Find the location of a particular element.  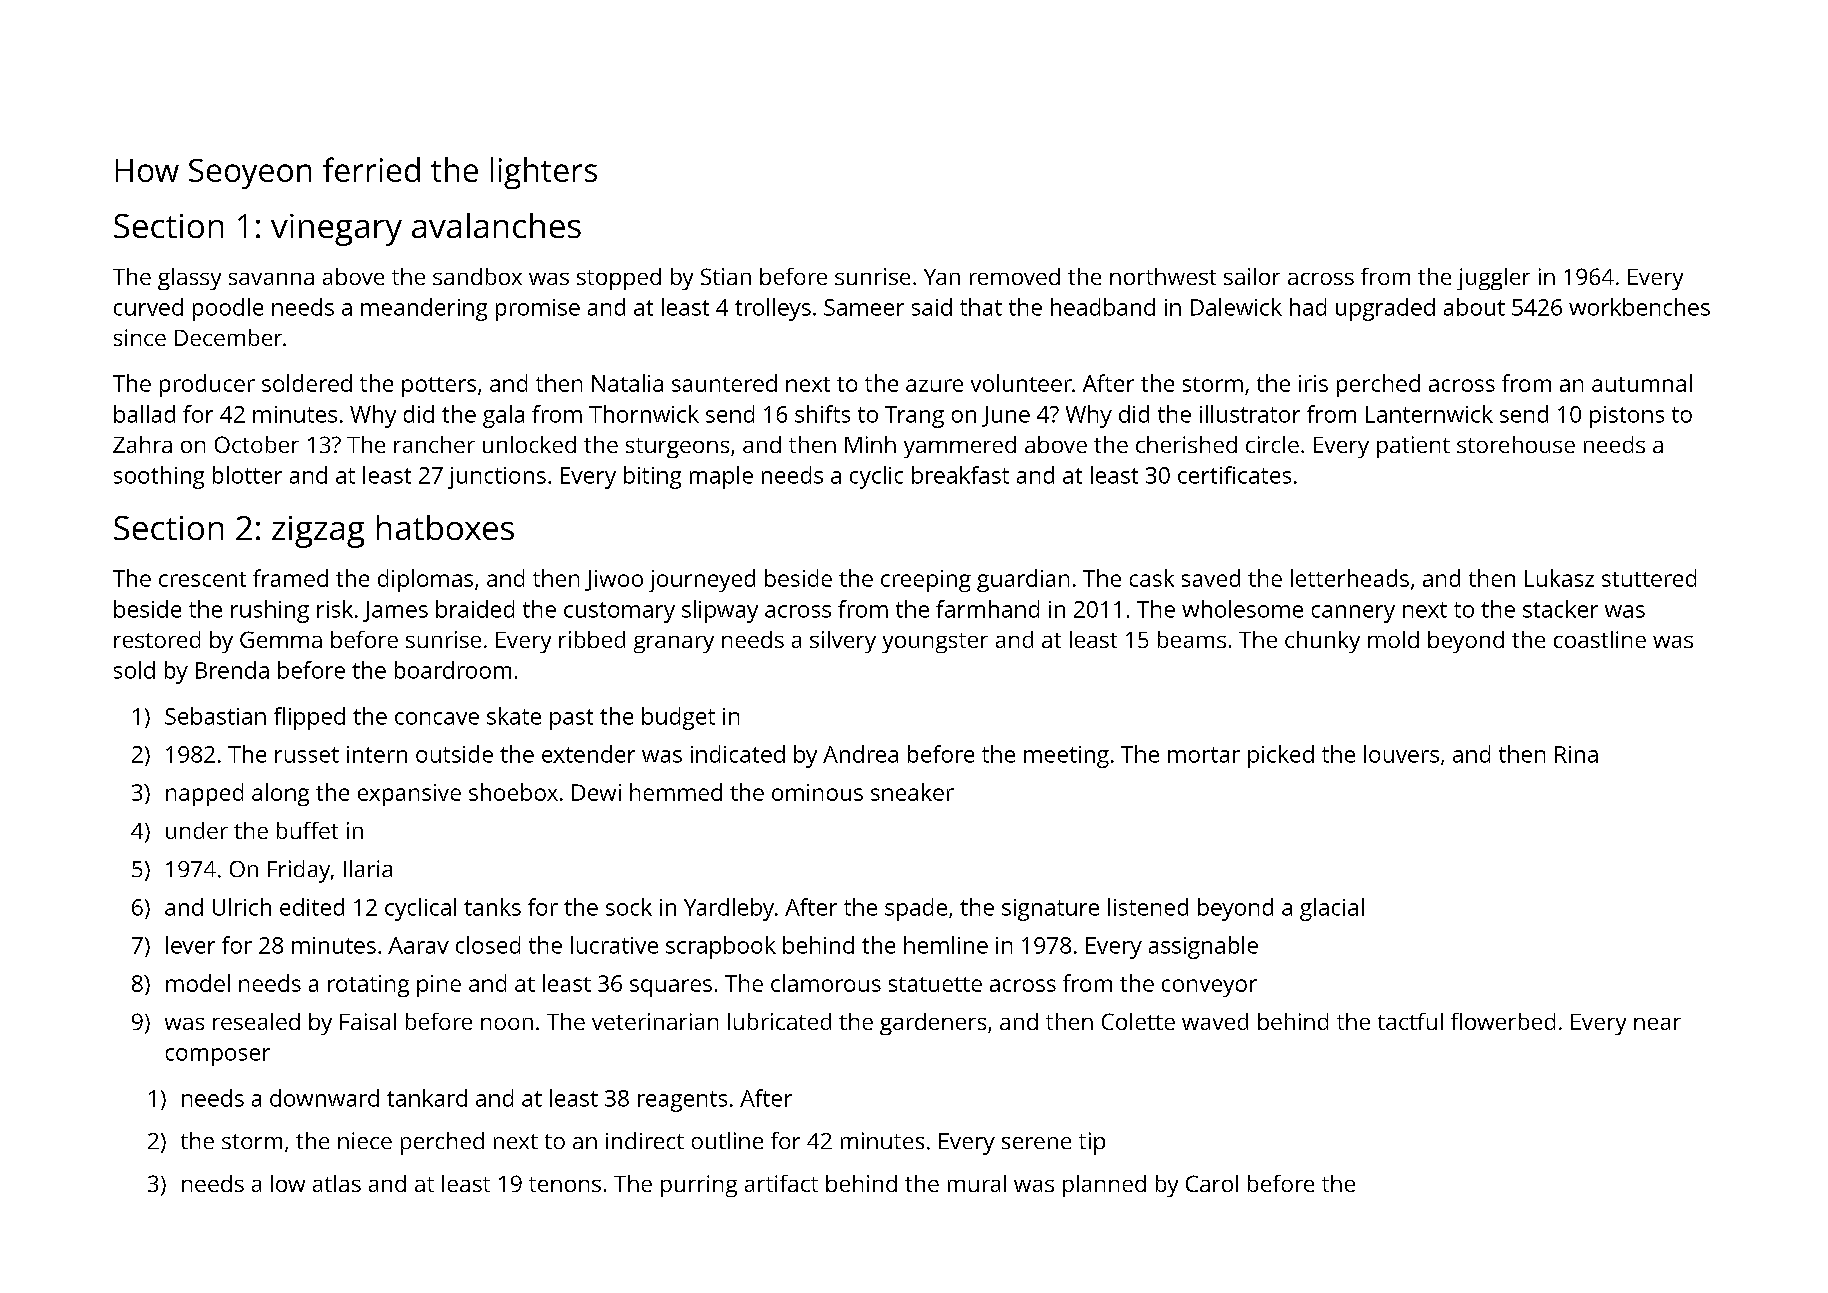

atlas is located at coordinates (337, 1183).
